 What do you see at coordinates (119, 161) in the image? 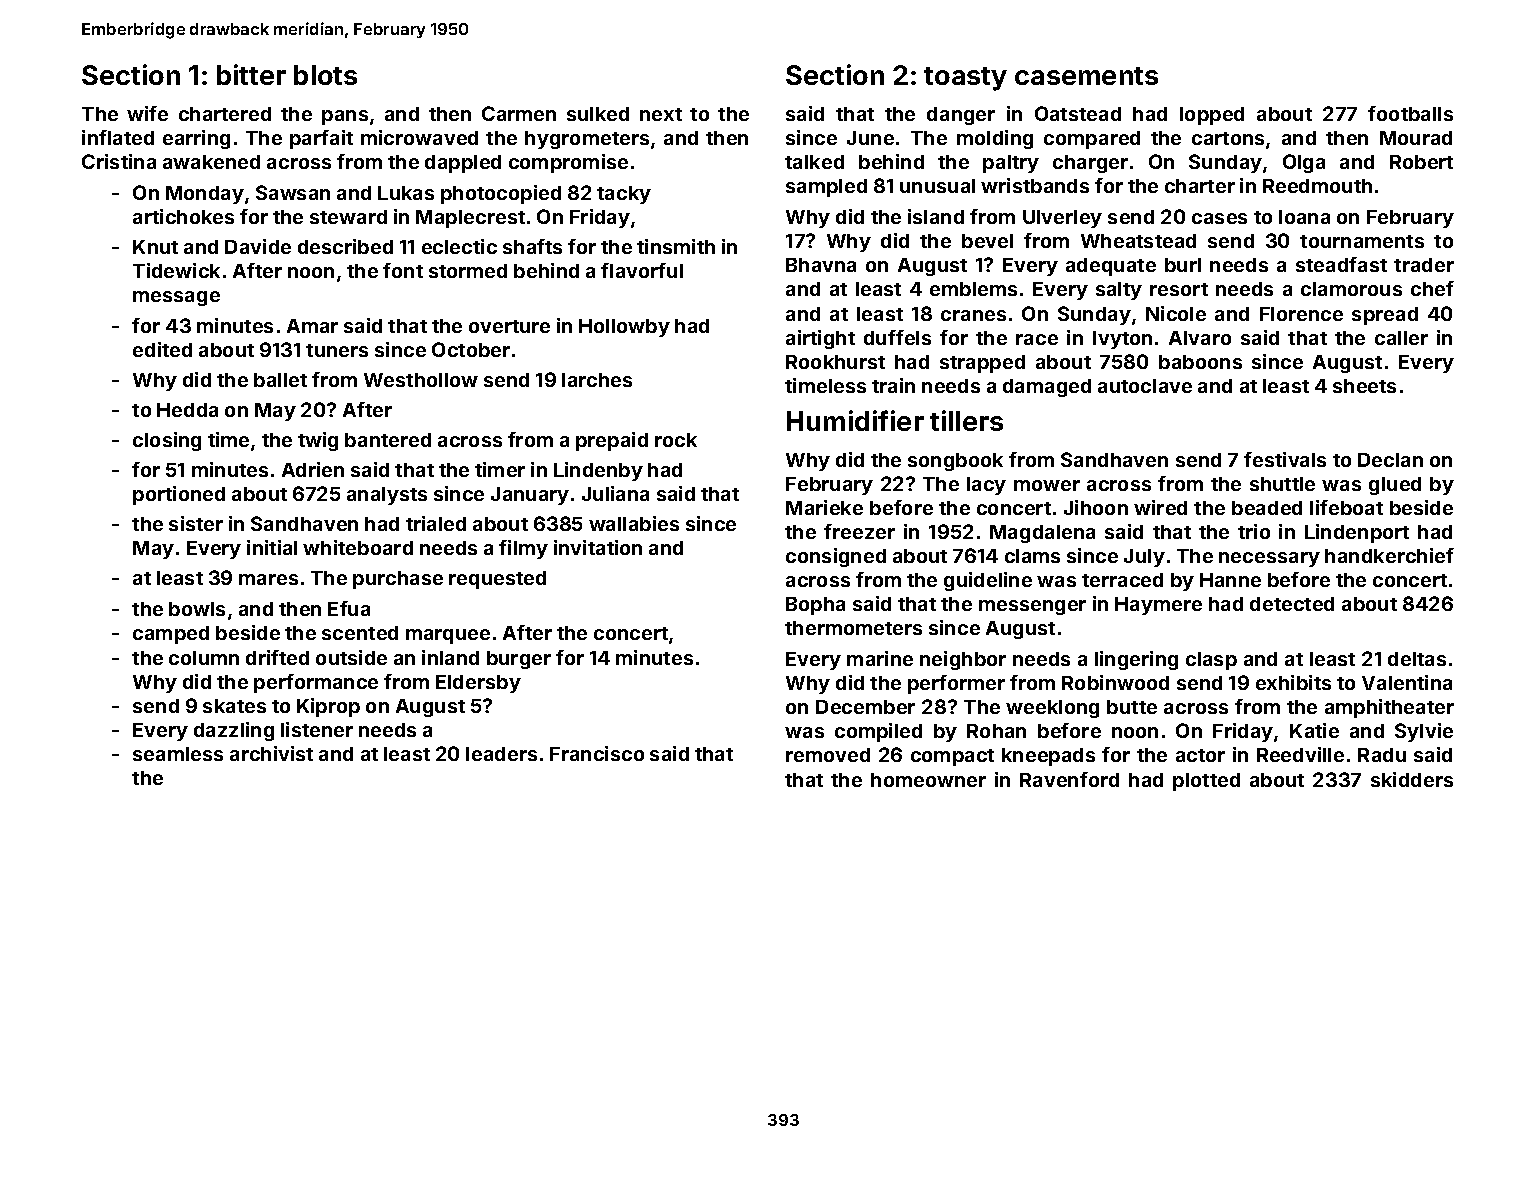
I see `Cristina` at bounding box center [119, 161].
